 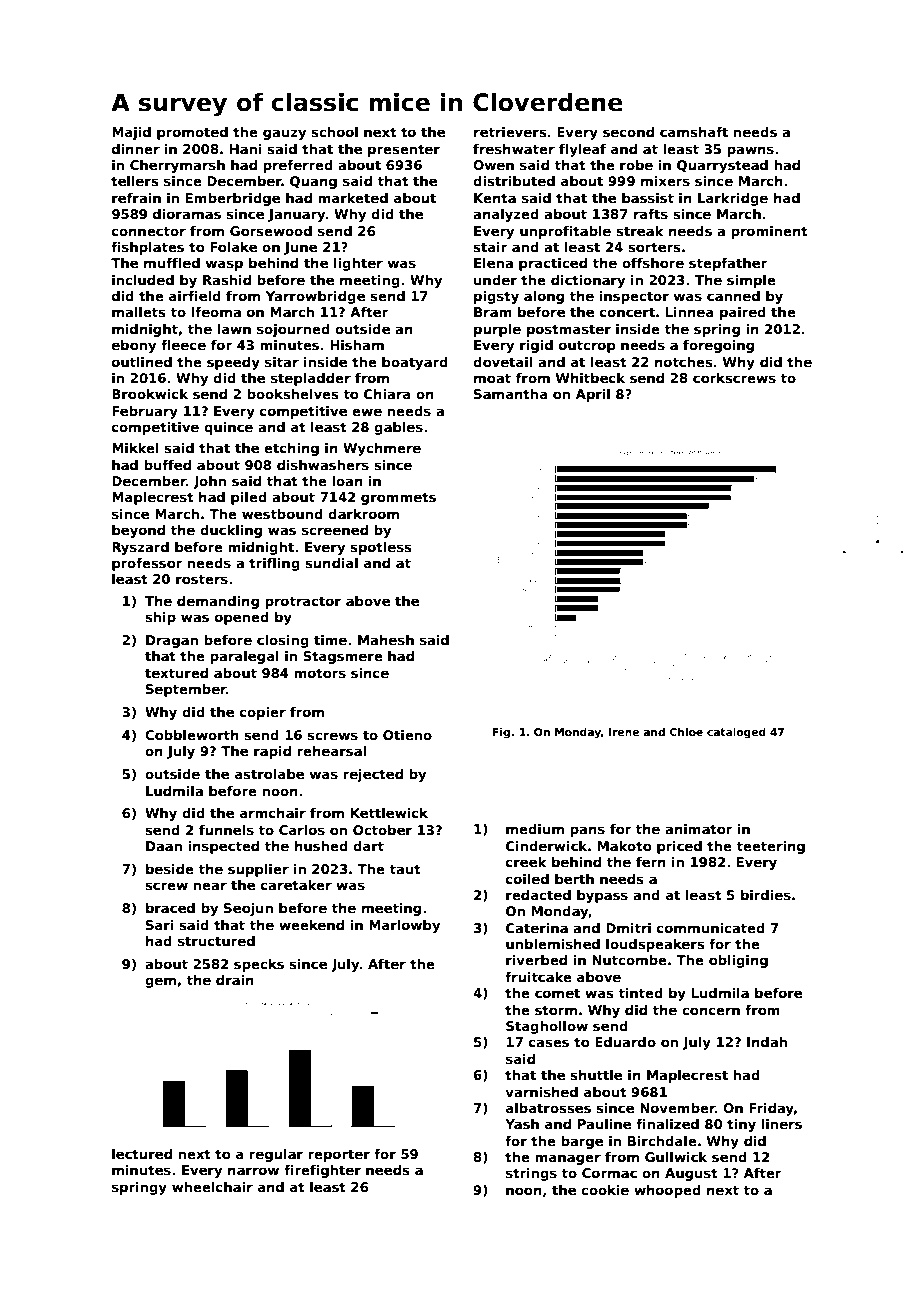 What do you see at coordinates (143, 280) in the screenshot?
I see `included` at bounding box center [143, 280].
